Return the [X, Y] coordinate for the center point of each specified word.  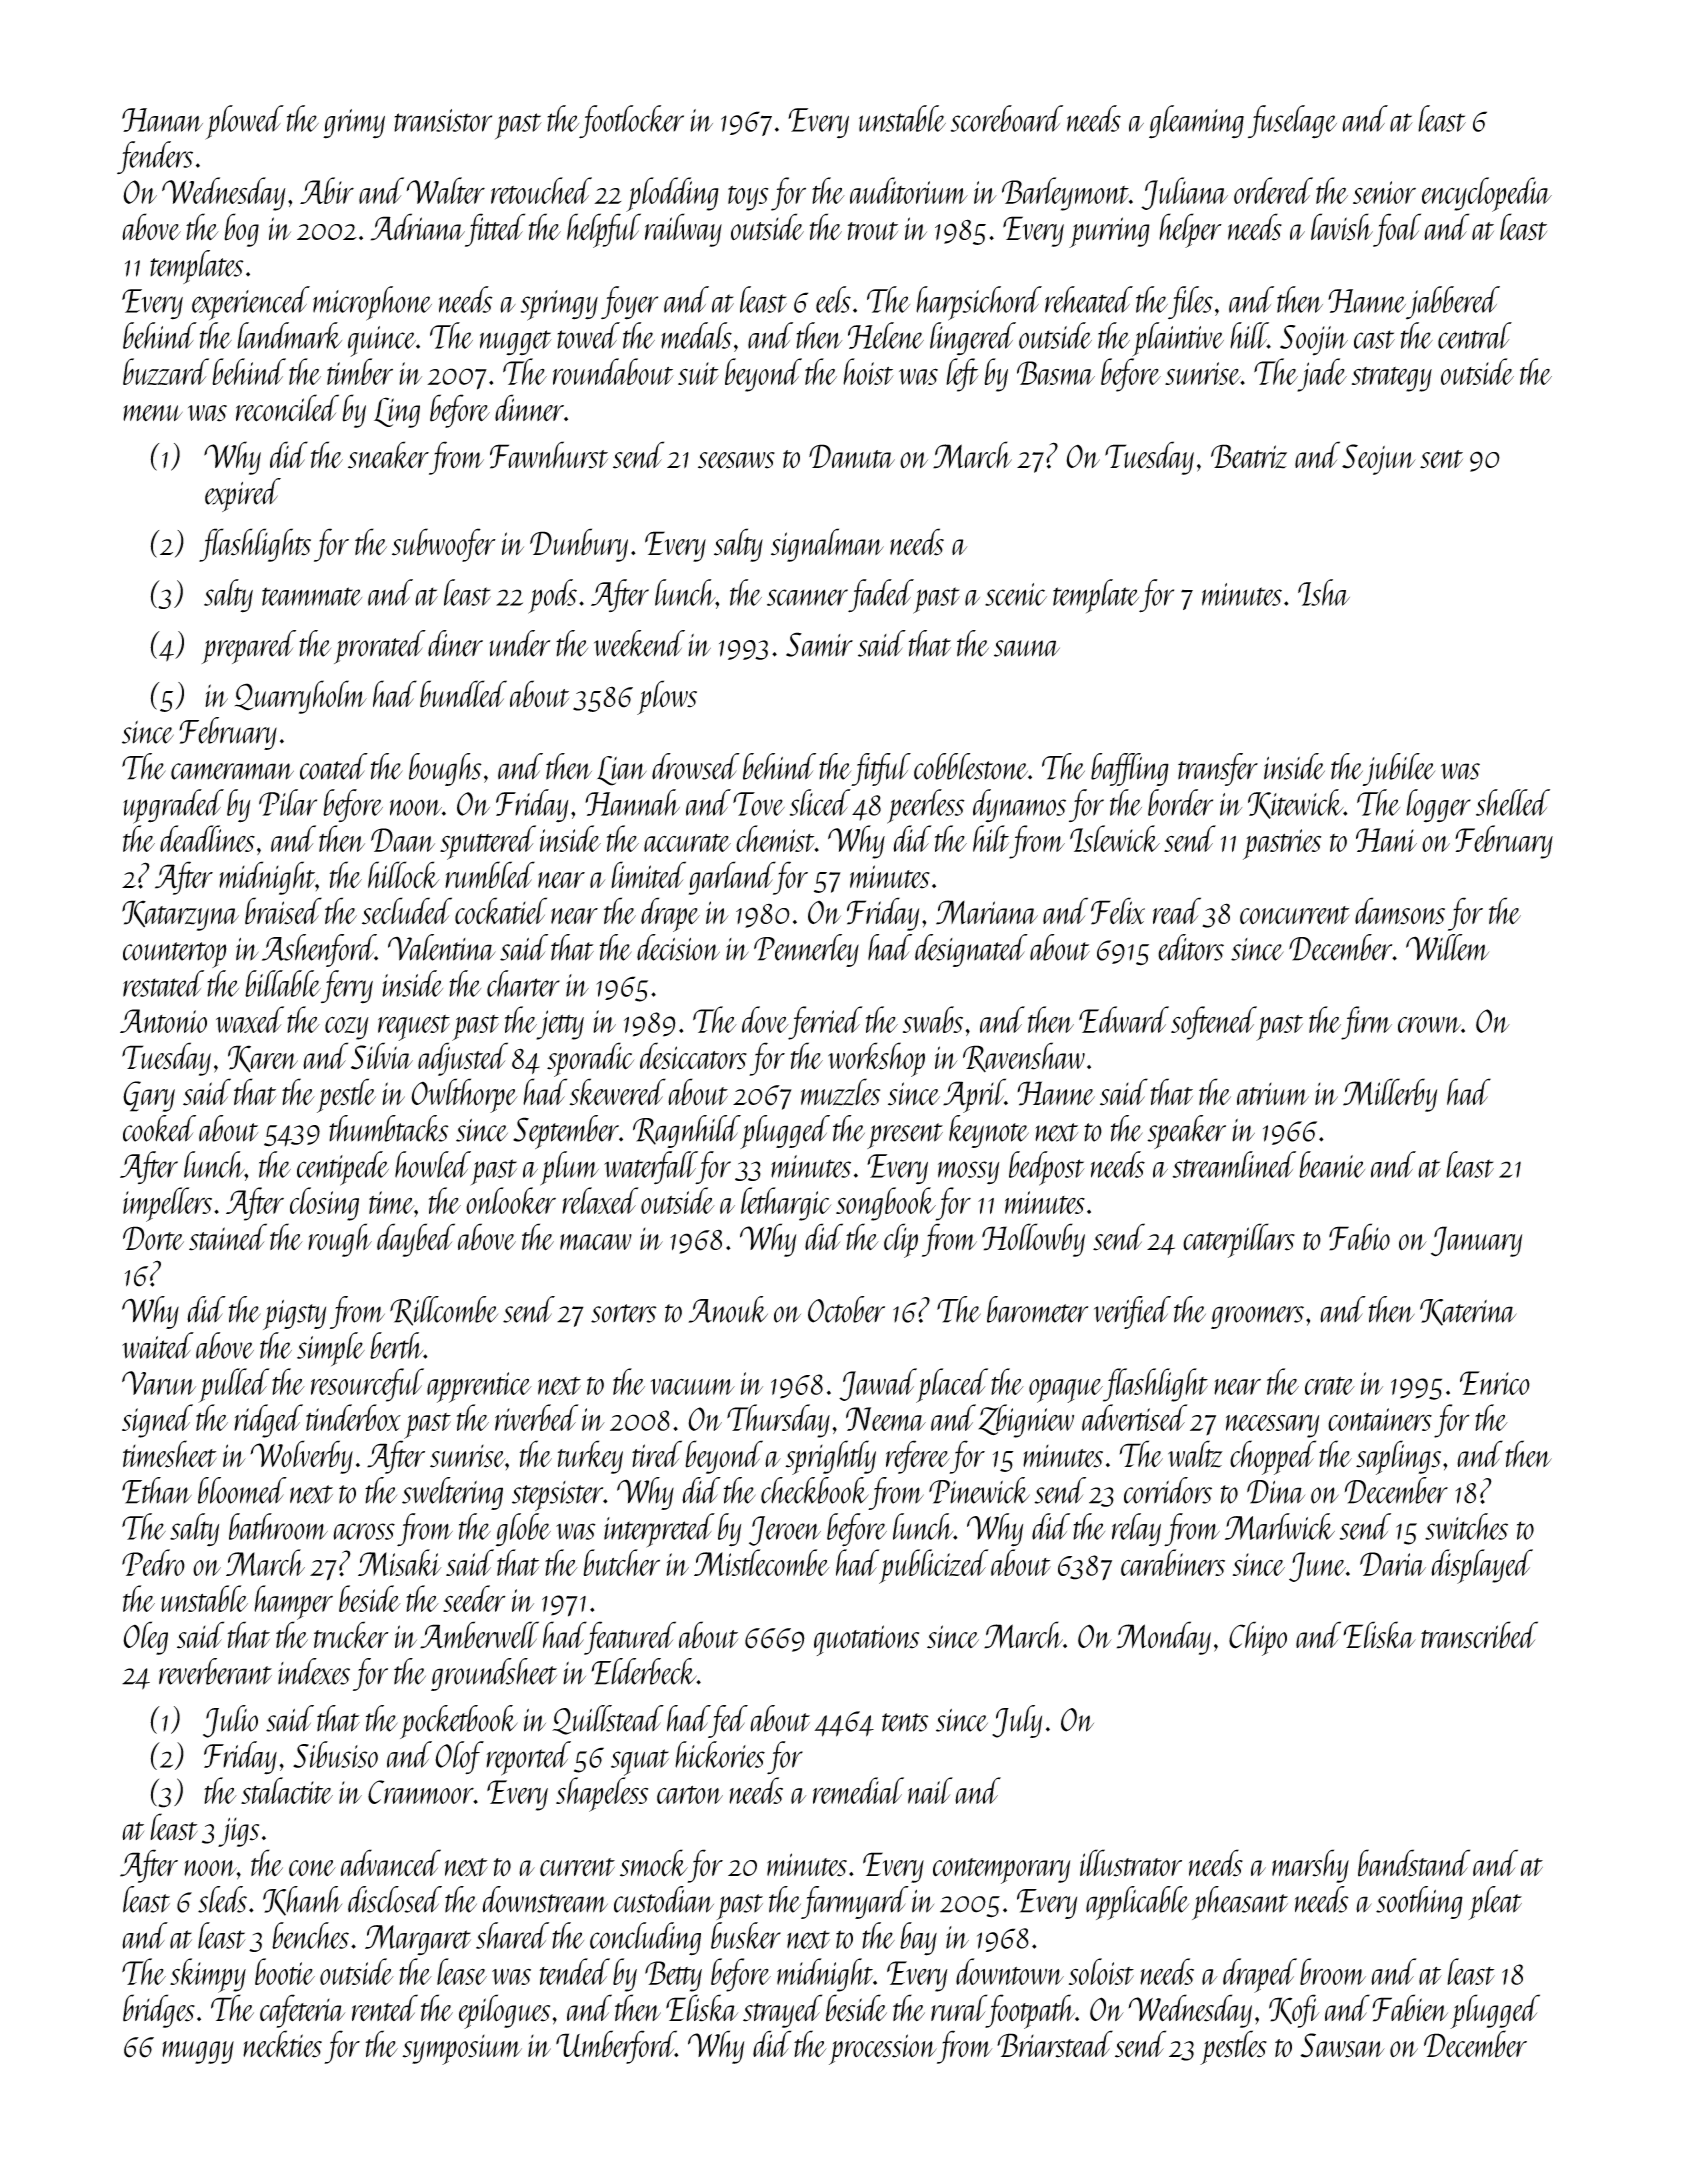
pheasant [1240, 1903]
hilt [991, 838]
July [1017, 1721]
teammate [312, 596]
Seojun [1379, 459]
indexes [314, 1671]
